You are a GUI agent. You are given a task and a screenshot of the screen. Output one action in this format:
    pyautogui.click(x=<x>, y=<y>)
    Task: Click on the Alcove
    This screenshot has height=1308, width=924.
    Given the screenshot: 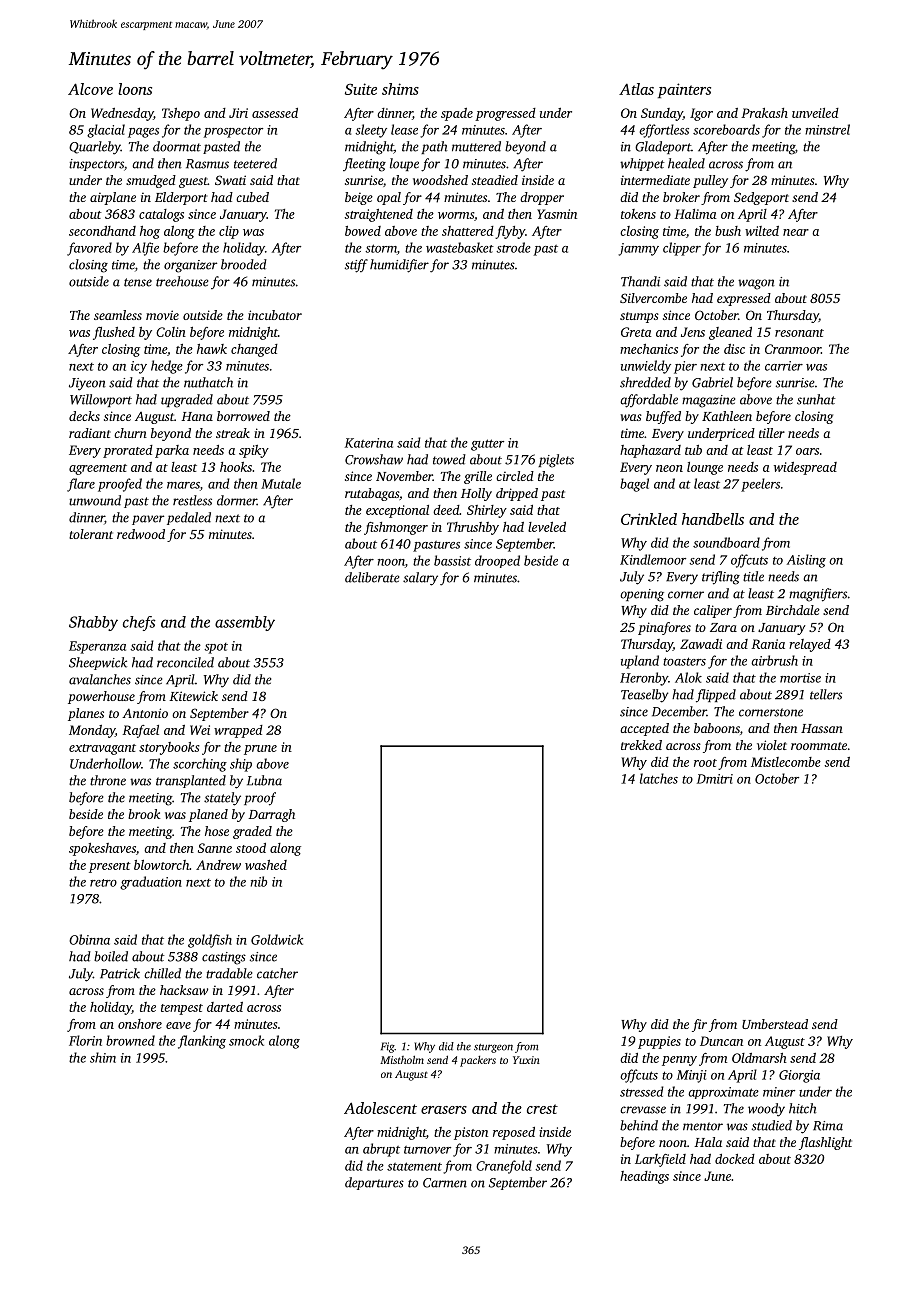 What is the action you would take?
    pyautogui.click(x=90, y=89)
